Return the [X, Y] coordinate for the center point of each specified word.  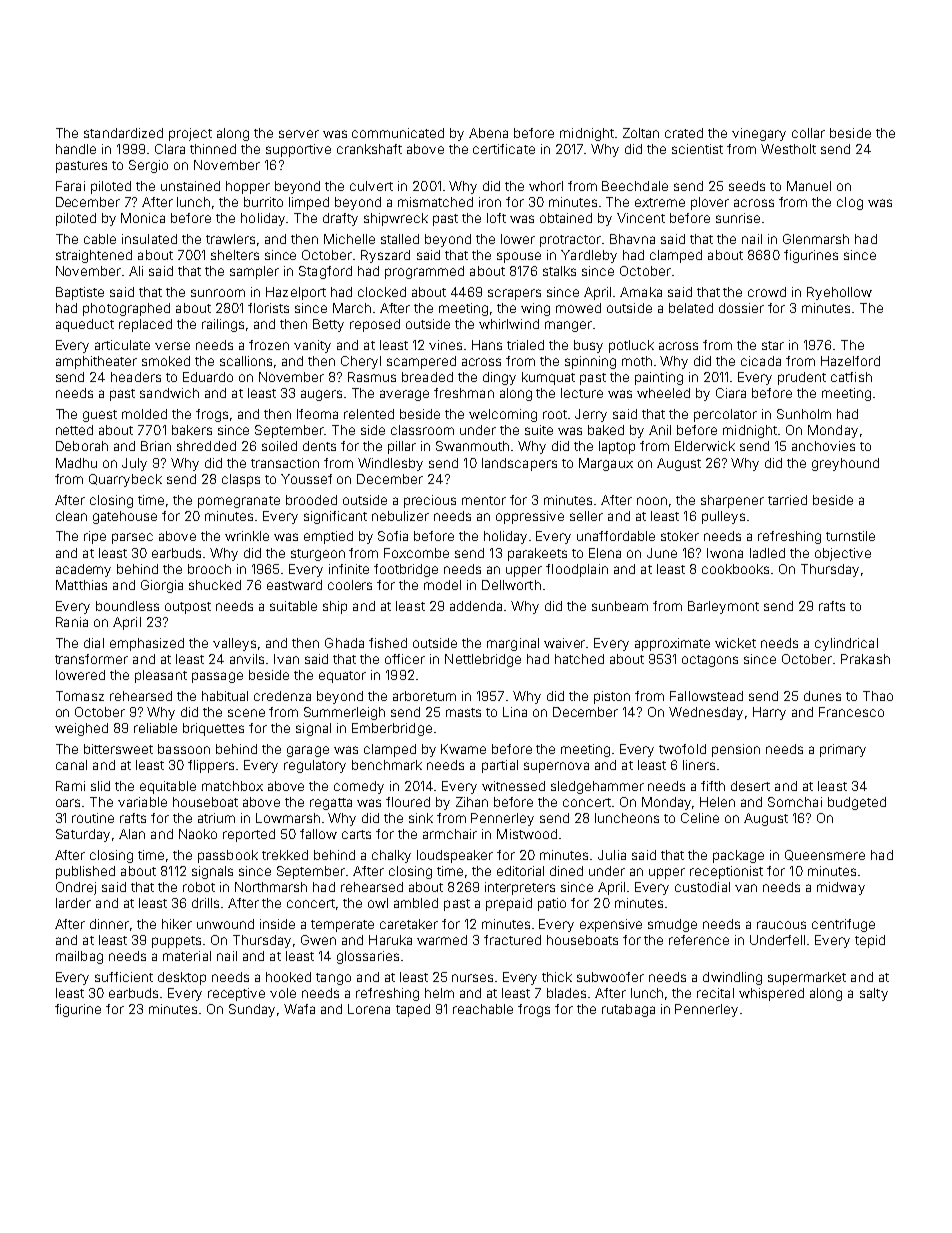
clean [71, 516]
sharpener [732, 501]
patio [552, 904]
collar [808, 133]
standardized [123, 133]
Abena [488, 133]
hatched [579, 659]
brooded [311, 500]
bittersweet [118, 749]
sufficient [124, 977]
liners [699, 765]
